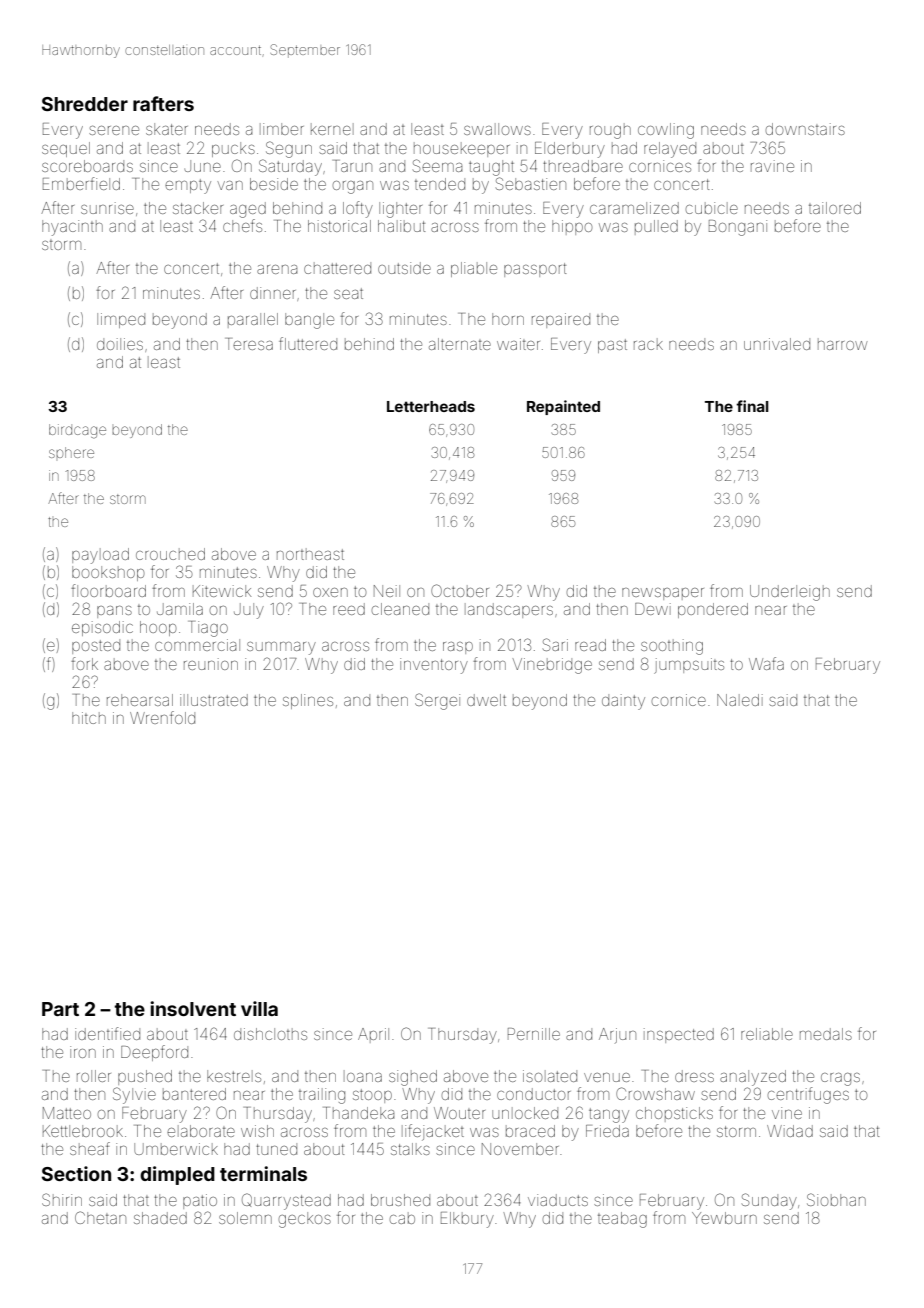 The width and height of the screenshot is (924, 1308). I want to click on Shredder, so click(85, 104).
